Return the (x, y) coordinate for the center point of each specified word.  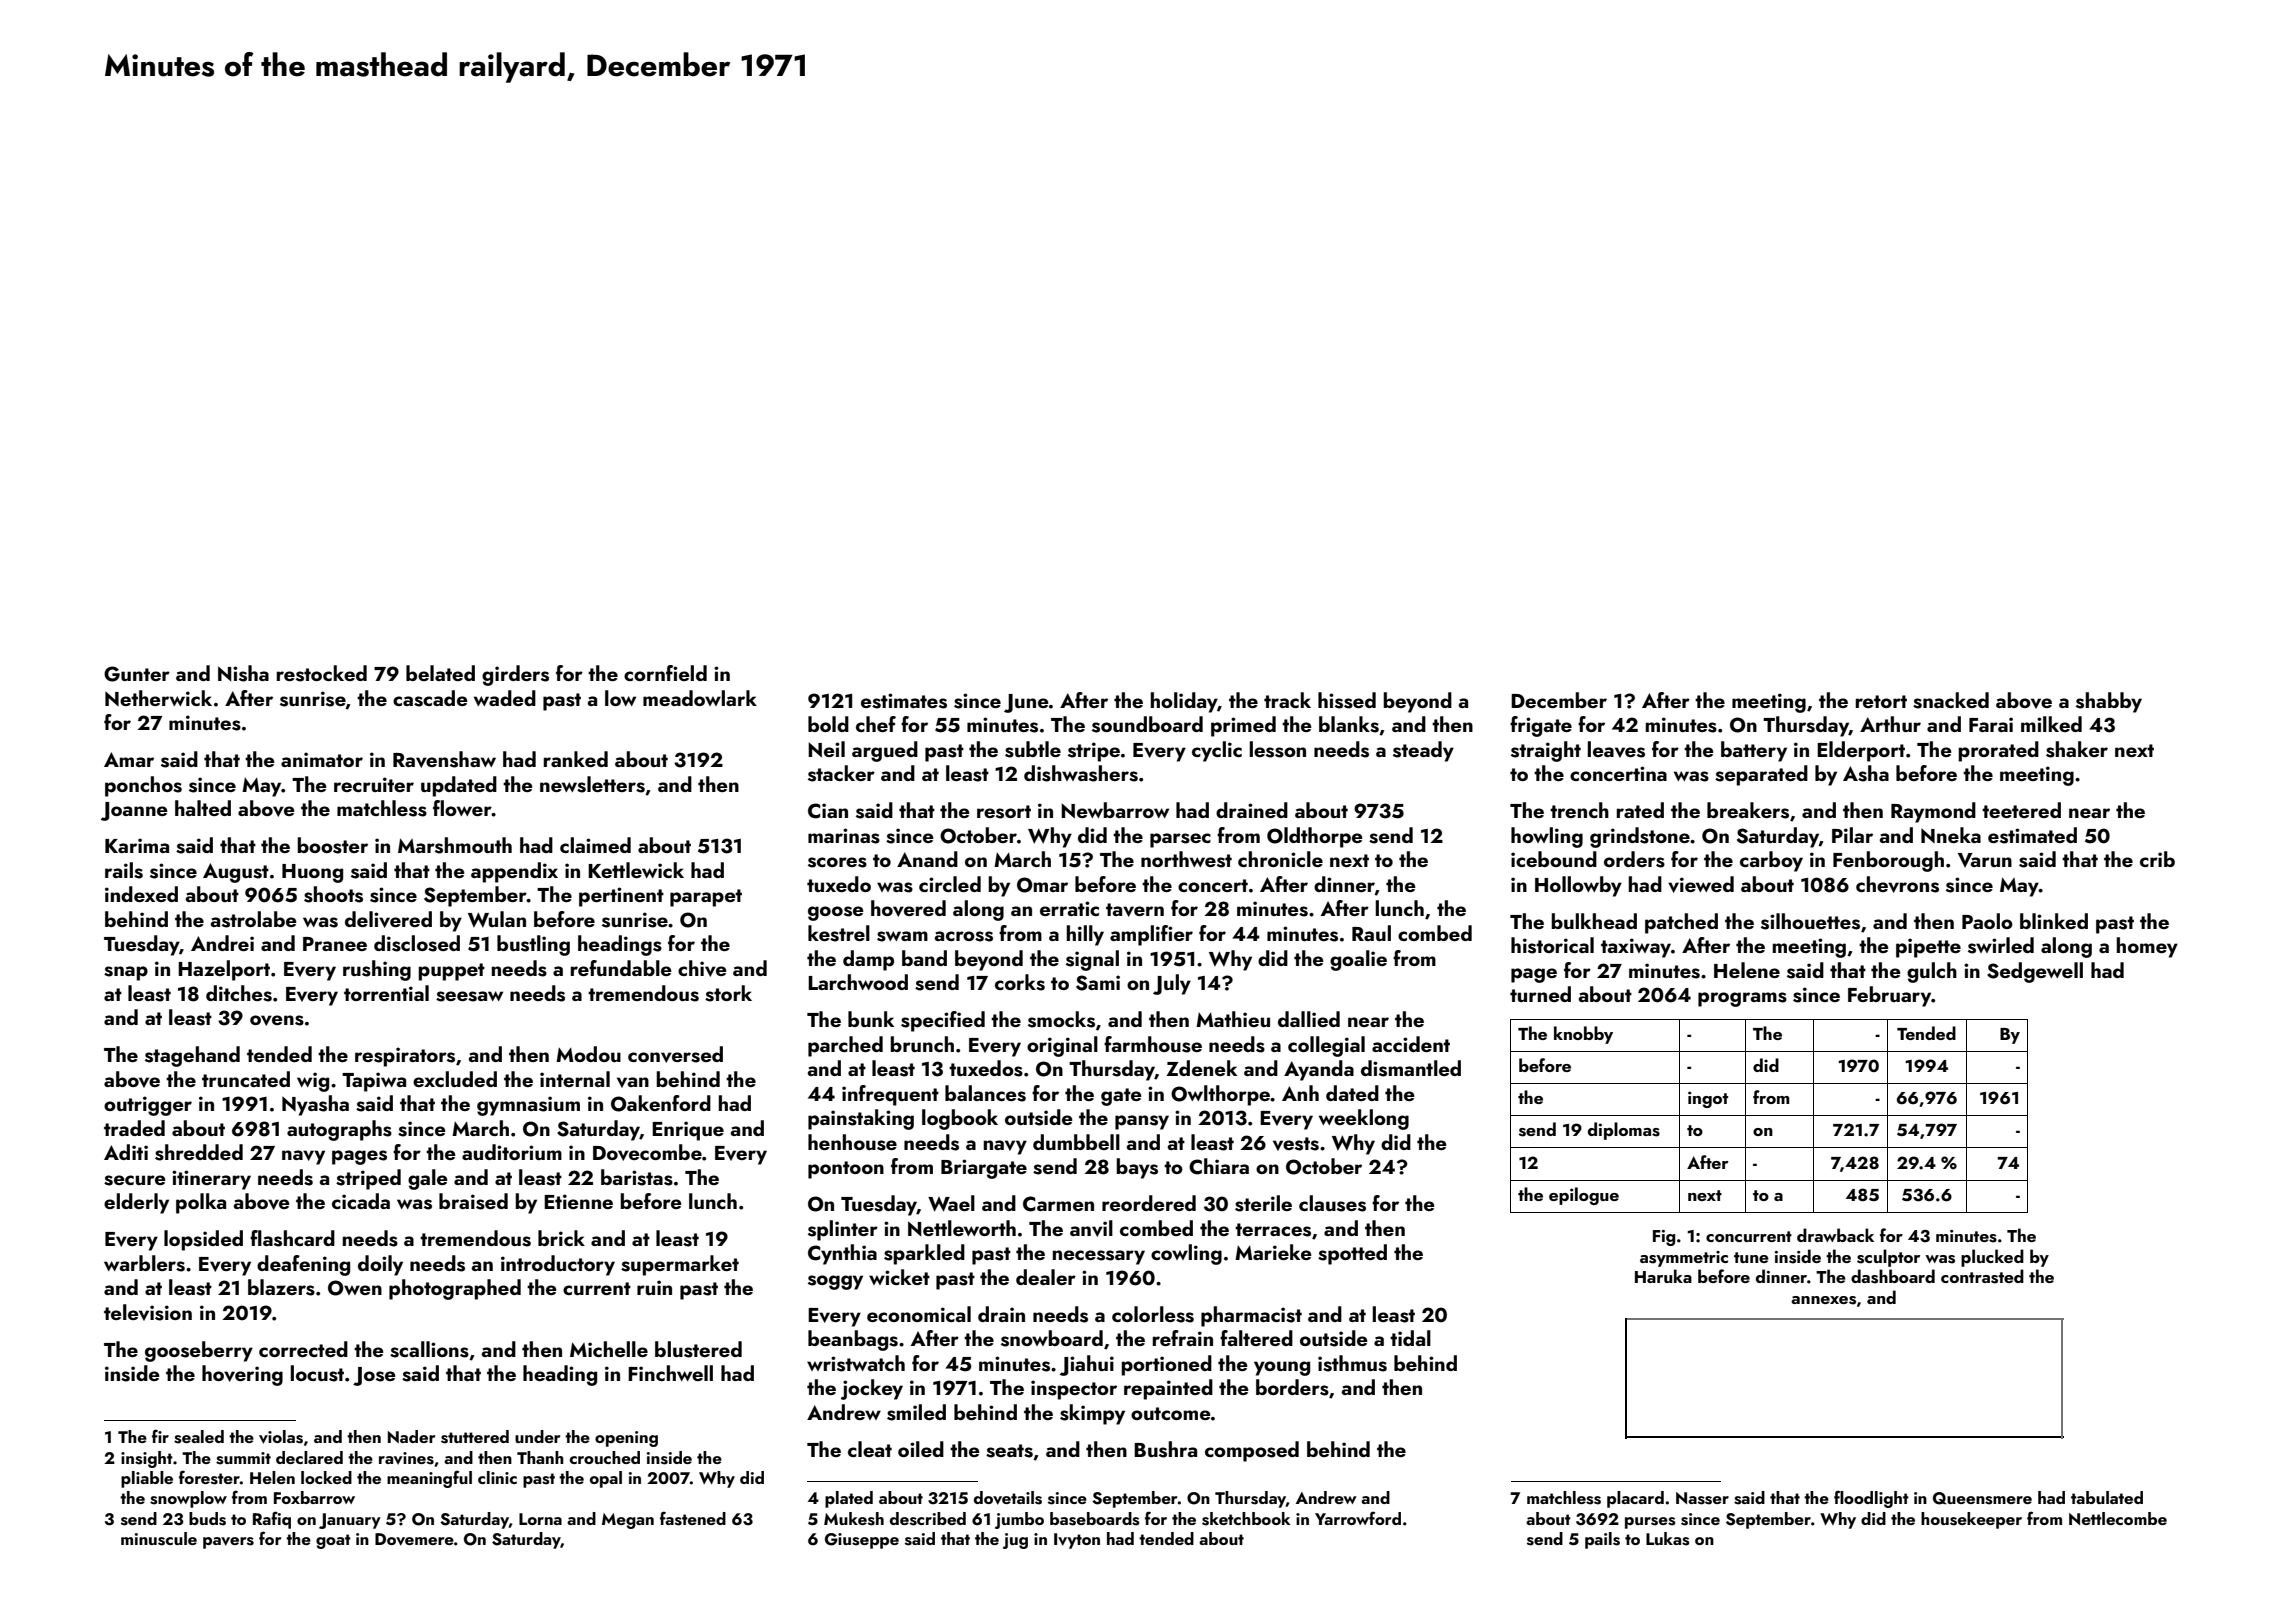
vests (1296, 1144)
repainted (1168, 1389)
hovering (242, 1375)
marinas (844, 836)
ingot (1708, 1099)
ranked (576, 759)
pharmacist (1251, 1316)
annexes (1823, 1300)
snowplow (188, 1499)
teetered (2021, 810)
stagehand (192, 1056)
